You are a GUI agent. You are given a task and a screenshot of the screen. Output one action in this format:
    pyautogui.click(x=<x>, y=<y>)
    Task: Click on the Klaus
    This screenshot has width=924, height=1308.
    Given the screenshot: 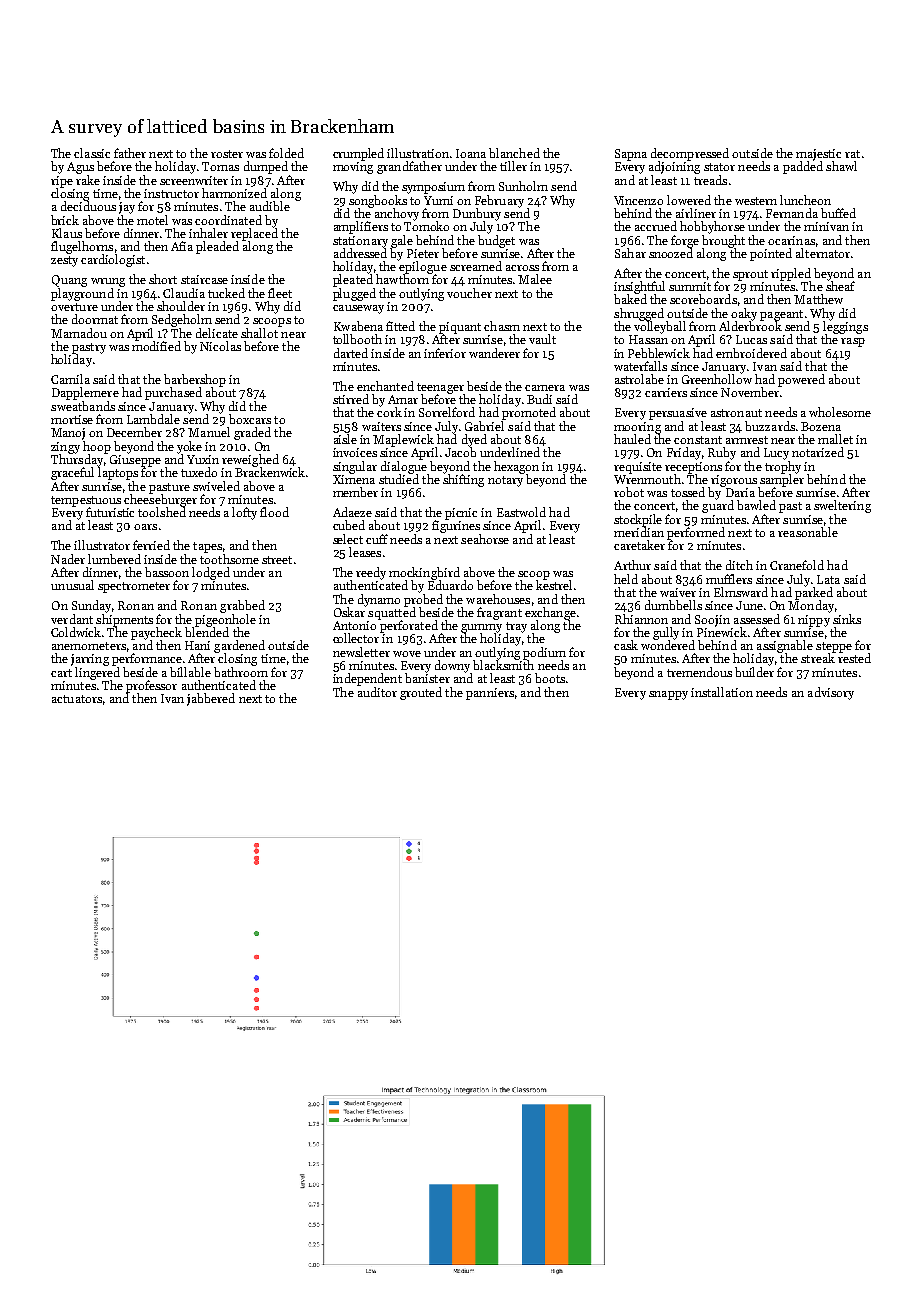 What is the action you would take?
    pyautogui.click(x=67, y=233)
